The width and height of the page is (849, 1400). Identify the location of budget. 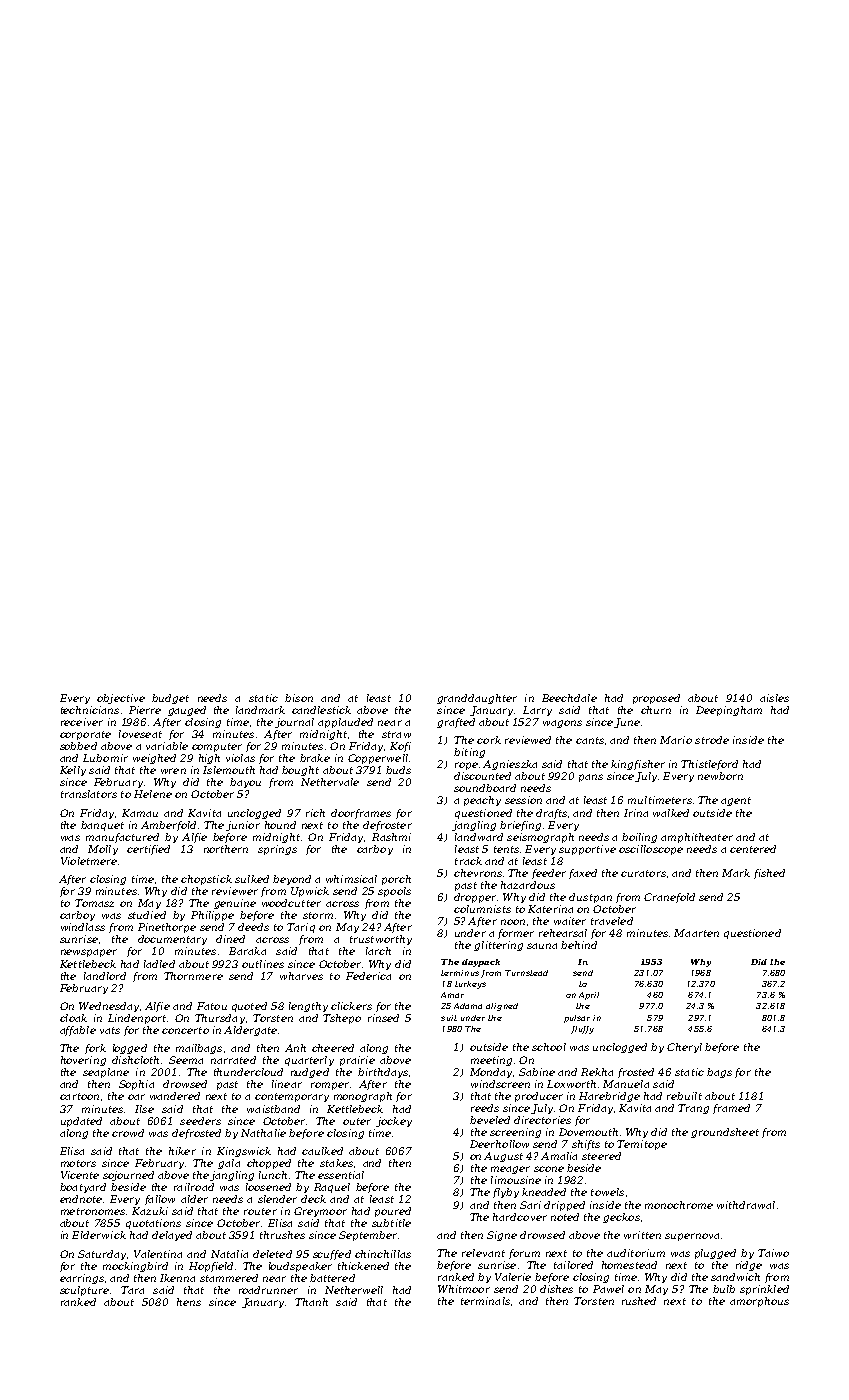
(170, 699).
